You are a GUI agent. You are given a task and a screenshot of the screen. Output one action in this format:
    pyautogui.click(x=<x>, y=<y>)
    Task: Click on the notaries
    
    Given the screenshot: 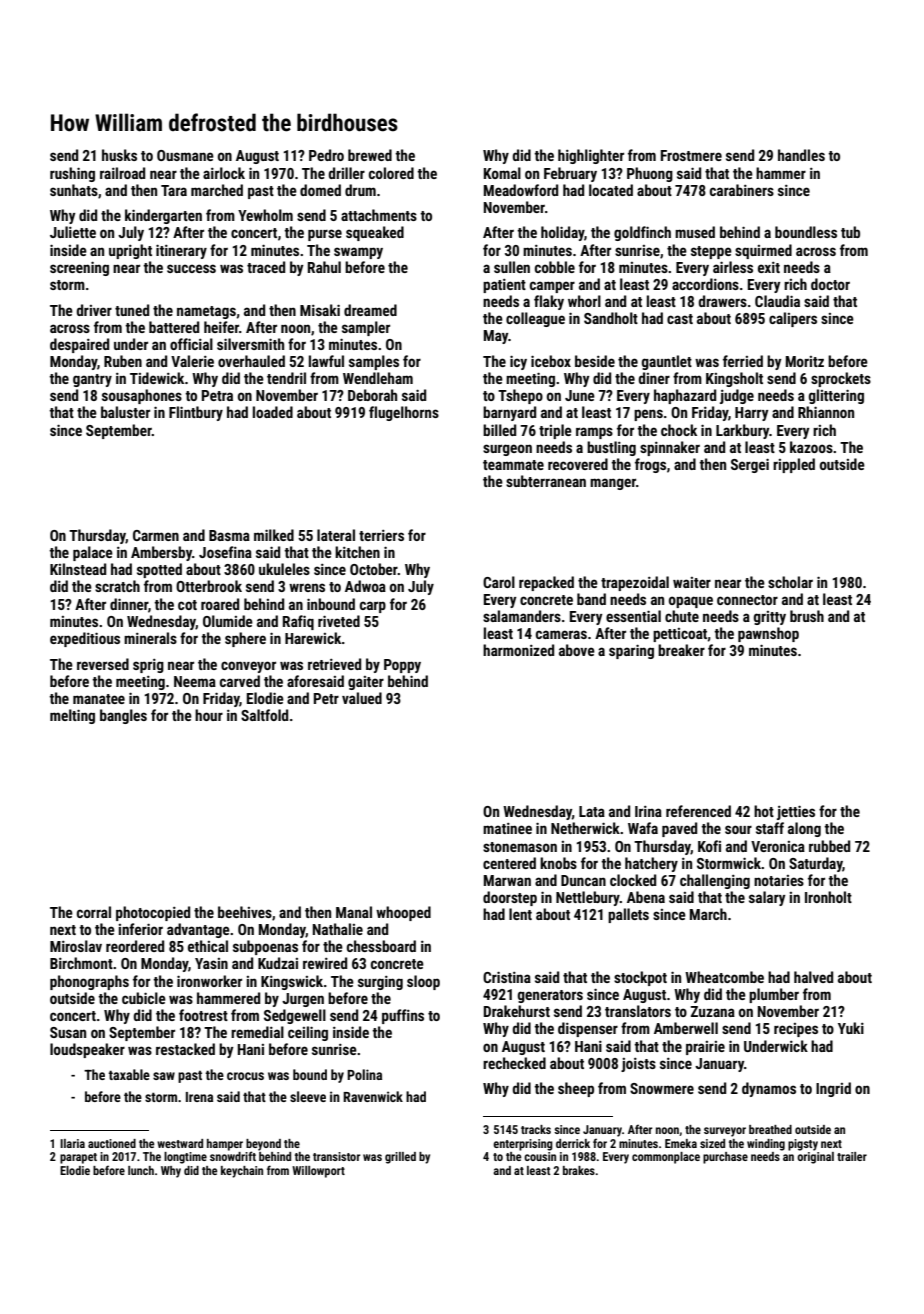 What is the action you would take?
    pyautogui.click(x=779, y=880)
